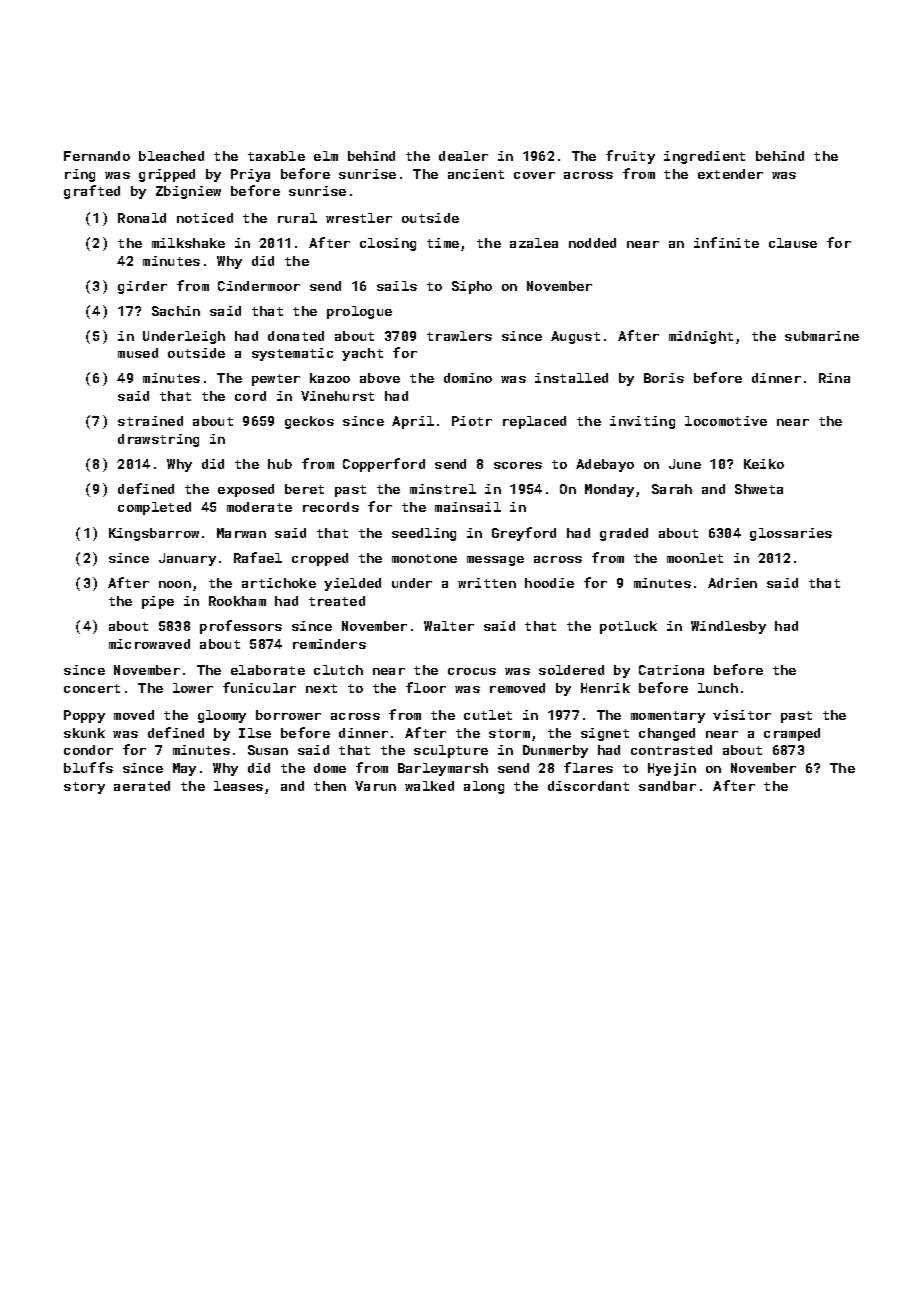 This document has height=1314, width=924. Describe the element at coordinates (255, 733) in the document. I see `Ilse` at that location.
